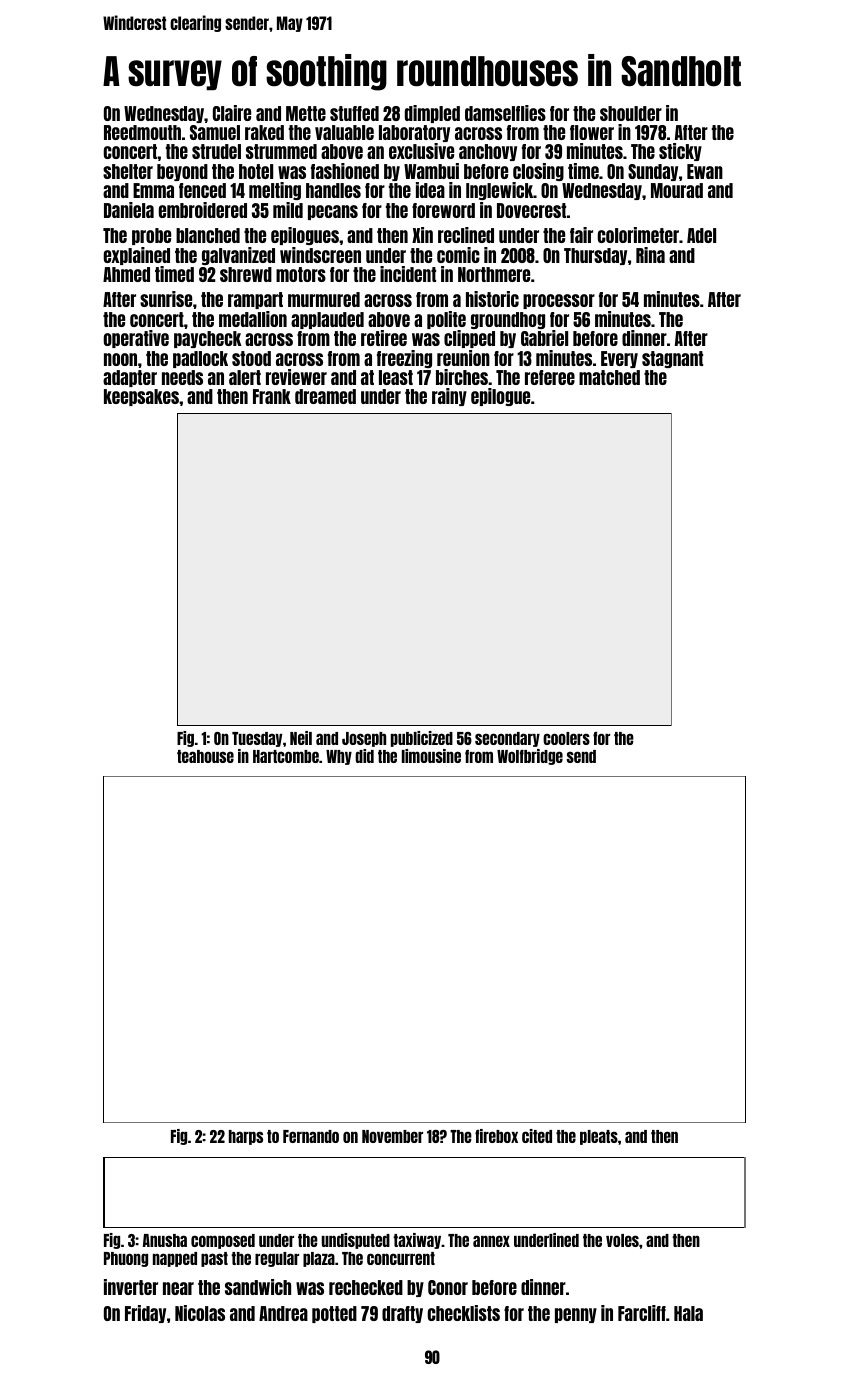  I want to click on teahouse, so click(205, 756).
